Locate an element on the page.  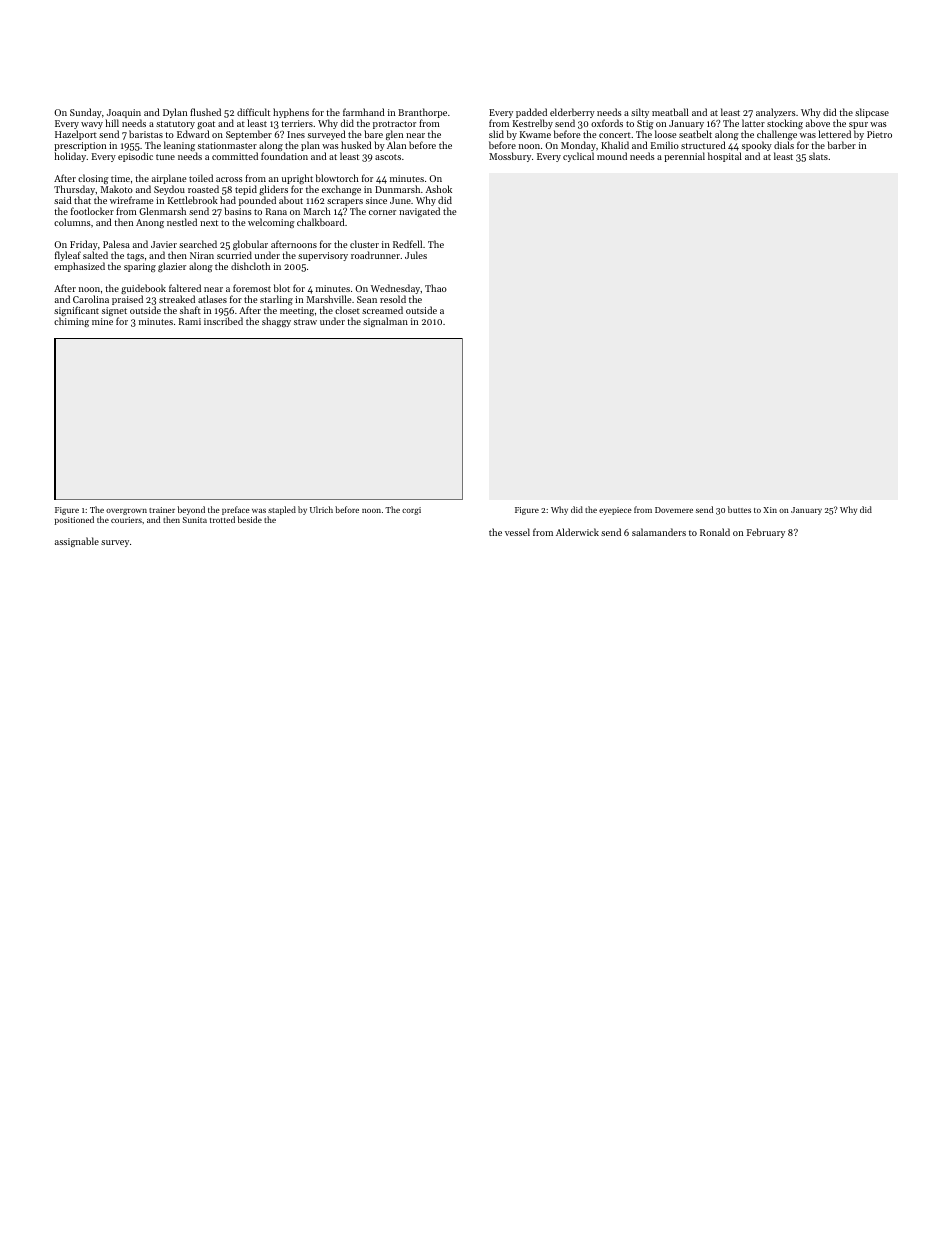
wavy is located at coordinates (92, 125).
